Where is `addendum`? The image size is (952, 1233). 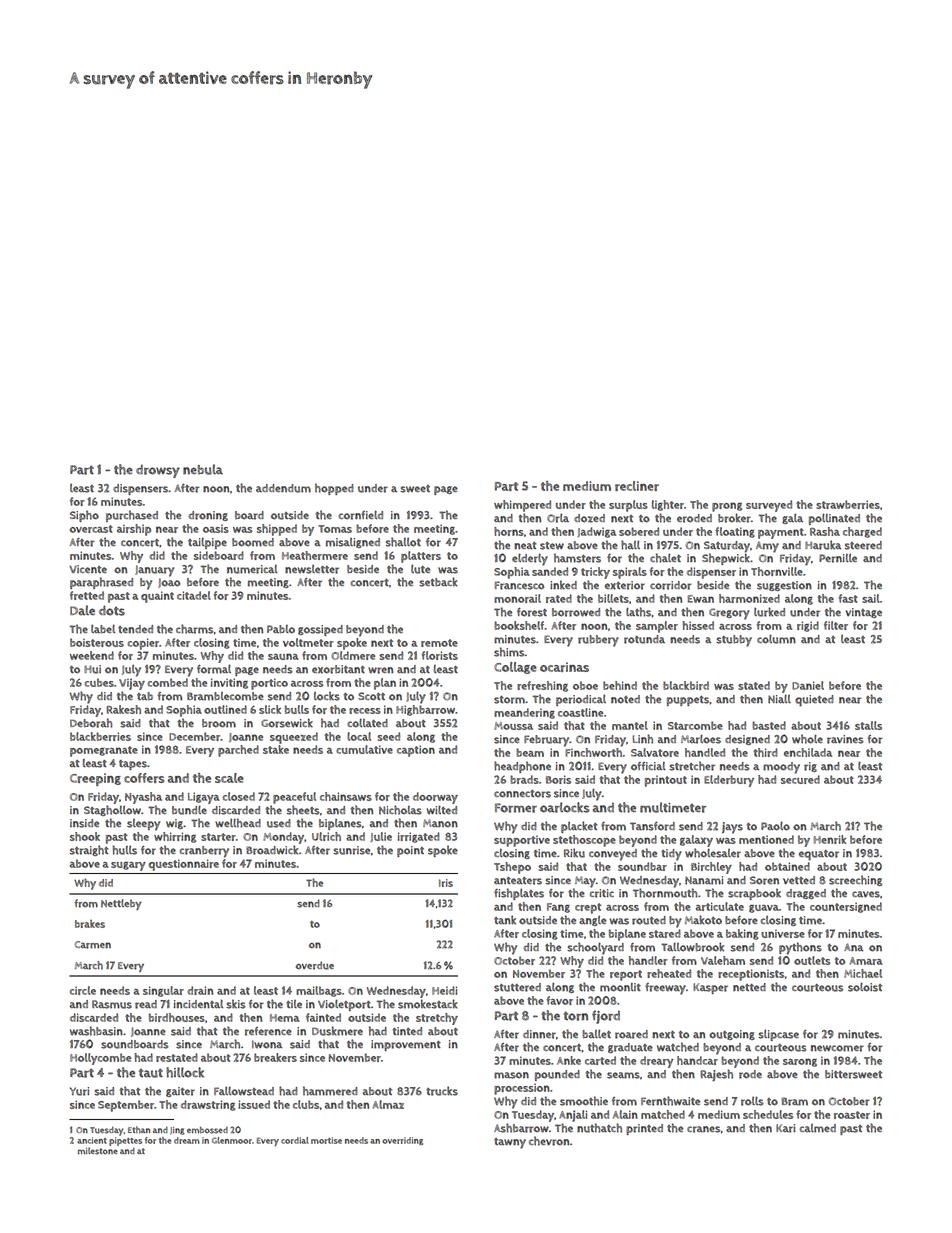
addendum is located at coordinates (283, 488).
